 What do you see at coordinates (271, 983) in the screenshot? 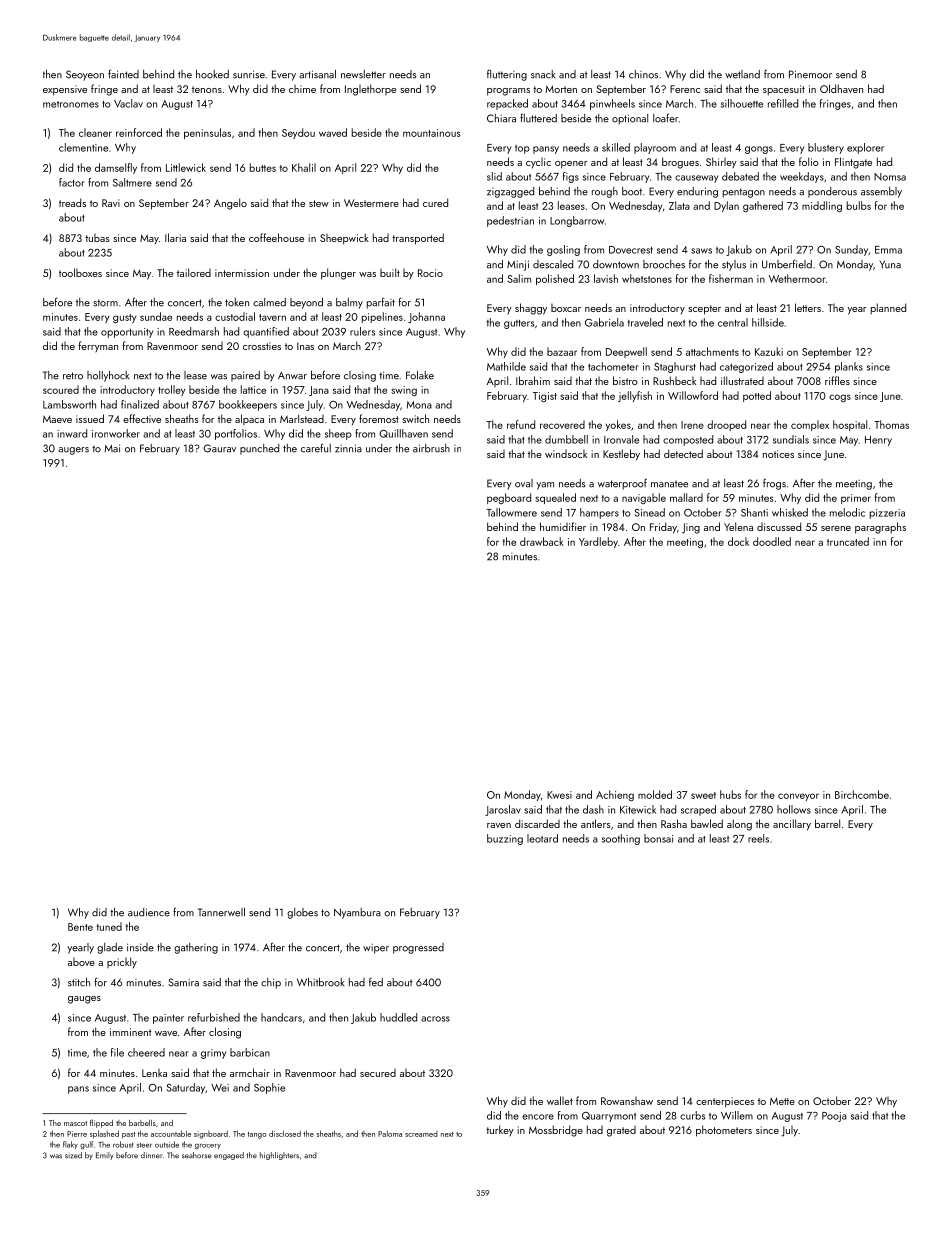
I see `chip` at bounding box center [271, 983].
